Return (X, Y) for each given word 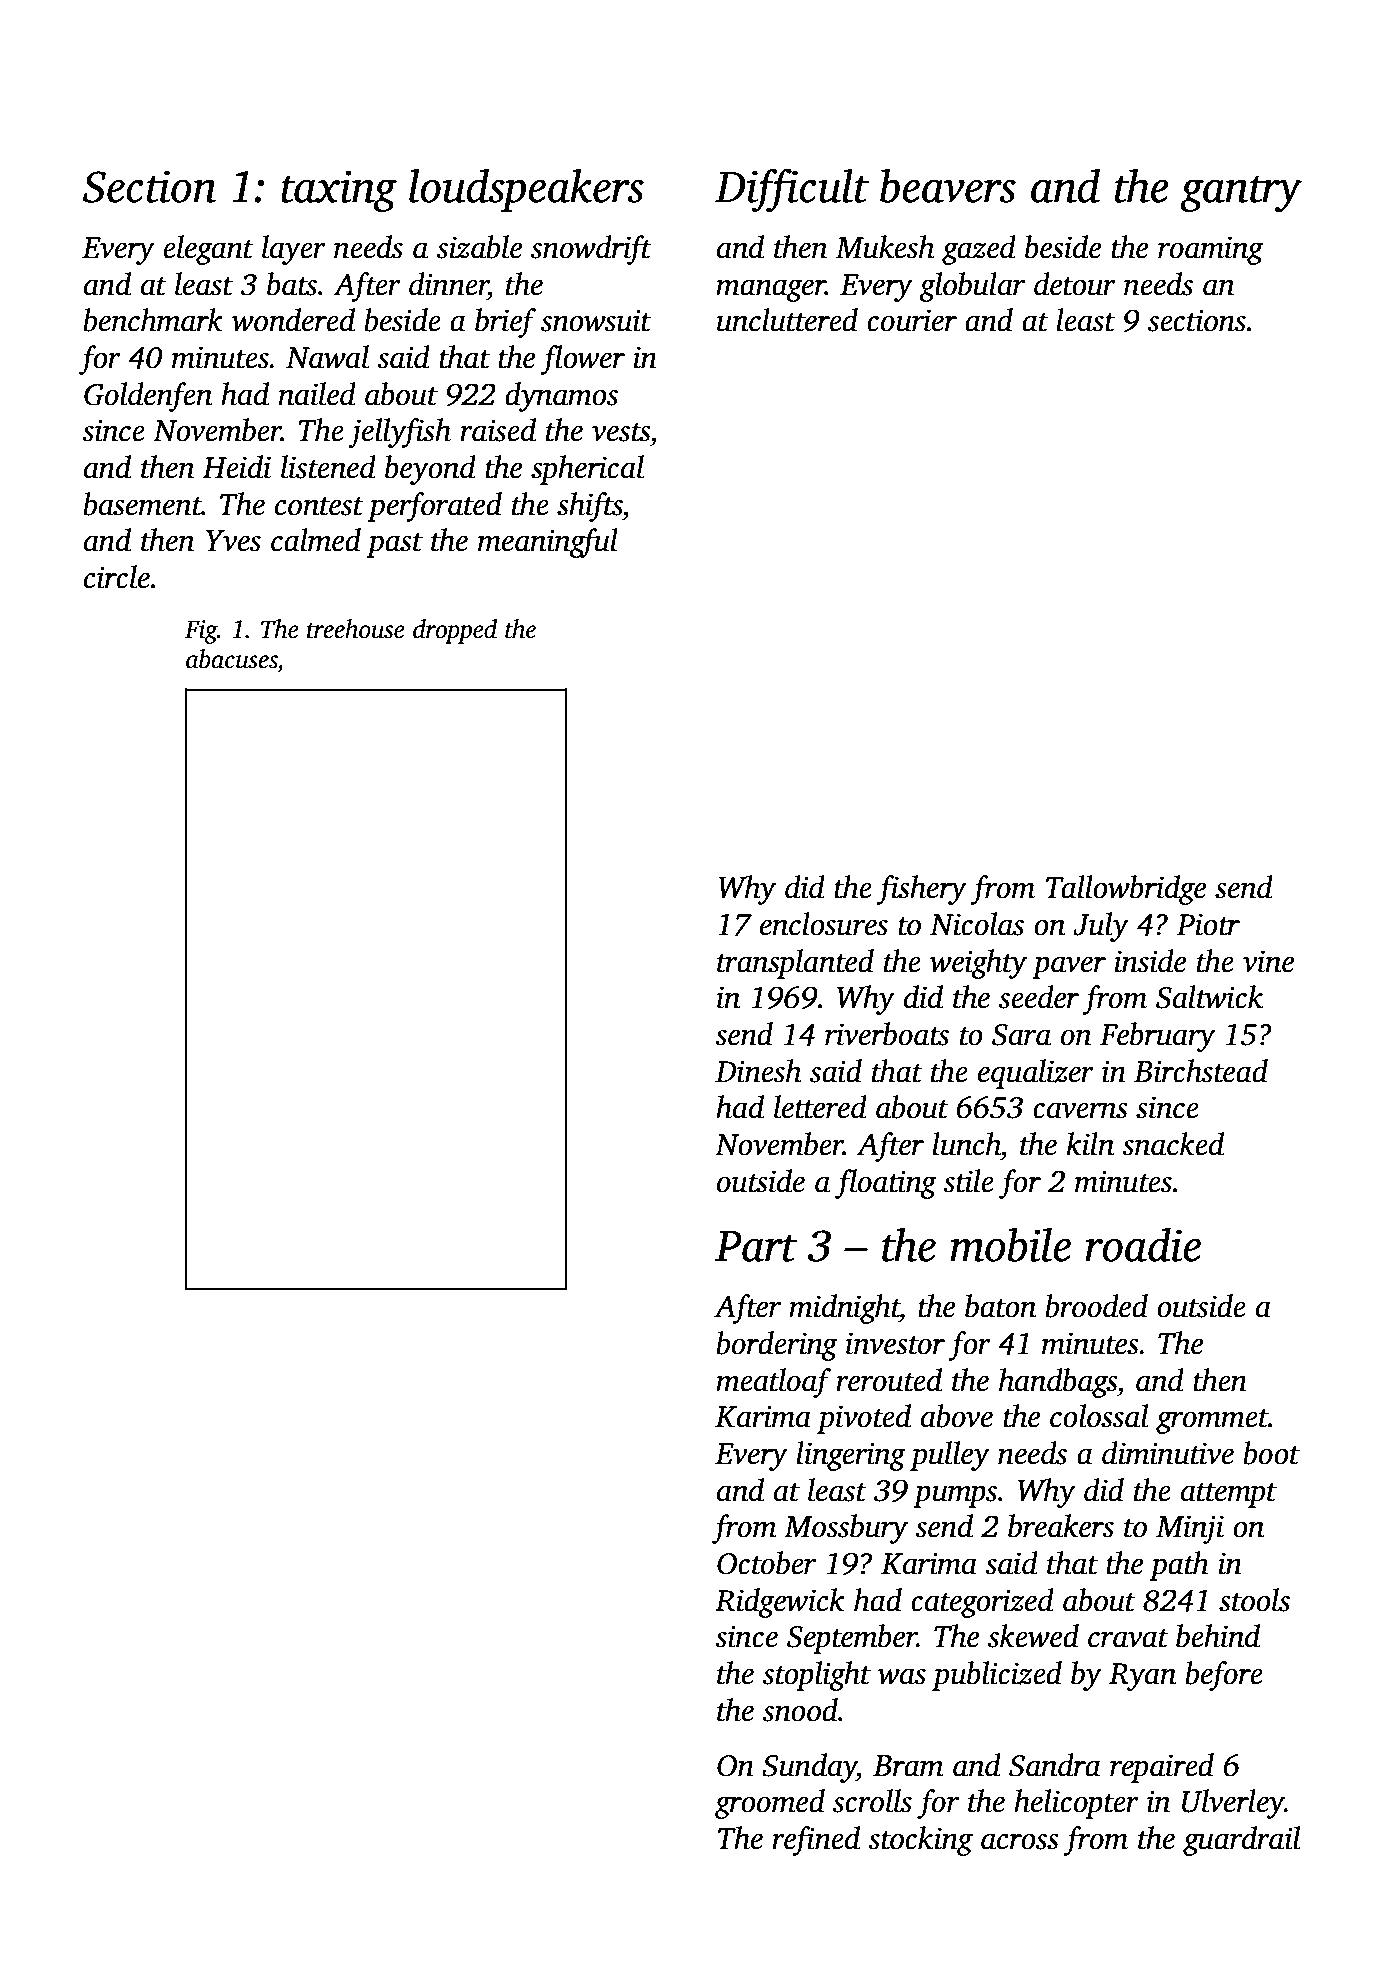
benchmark (153, 320)
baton (1000, 1306)
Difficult (792, 190)
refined (816, 1841)
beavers (948, 186)
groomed (770, 1804)
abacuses (232, 659)
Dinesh (758, 1071)
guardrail (1242, 1841)
